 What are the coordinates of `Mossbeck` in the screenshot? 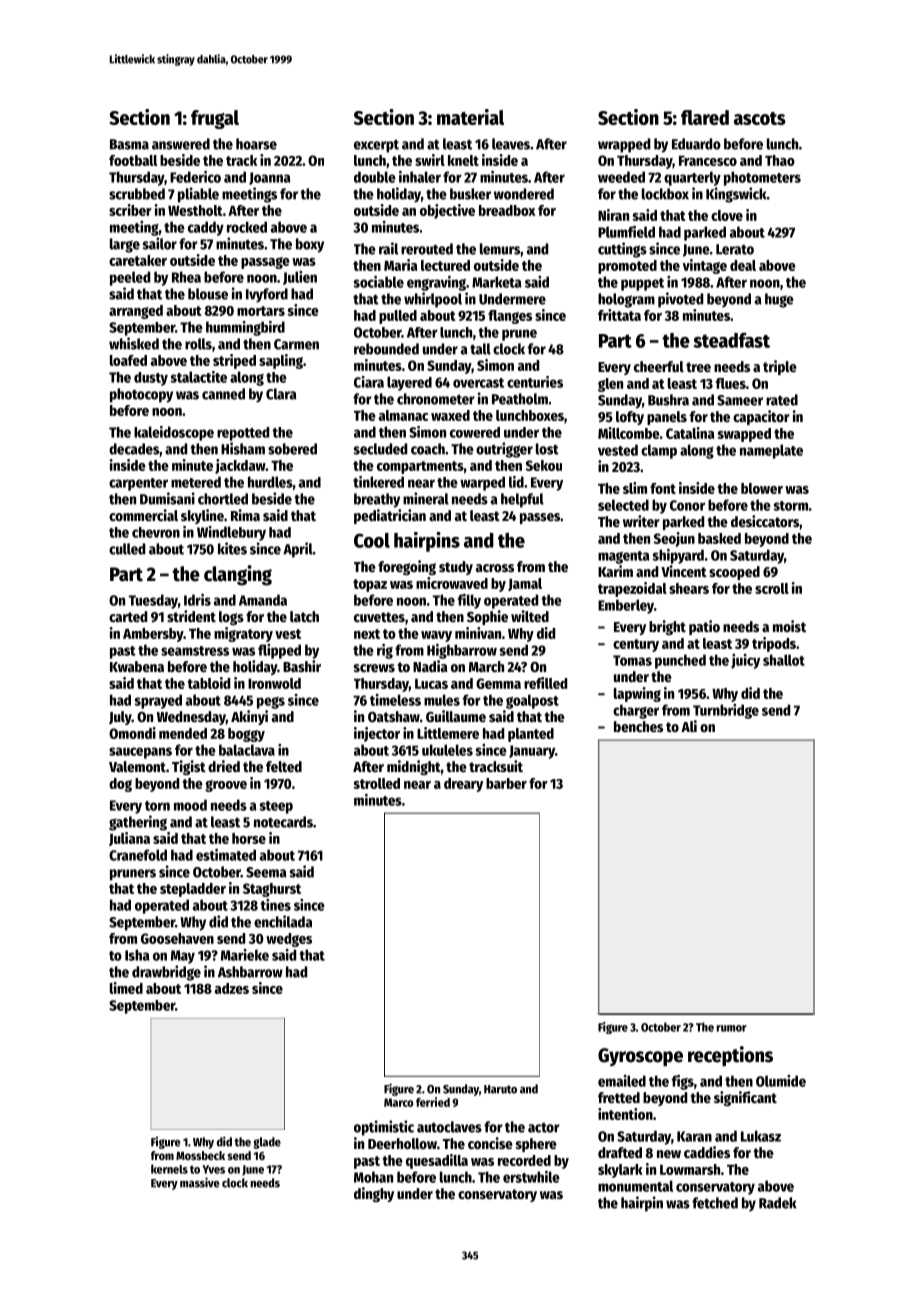 It's located at (200, 1155).
